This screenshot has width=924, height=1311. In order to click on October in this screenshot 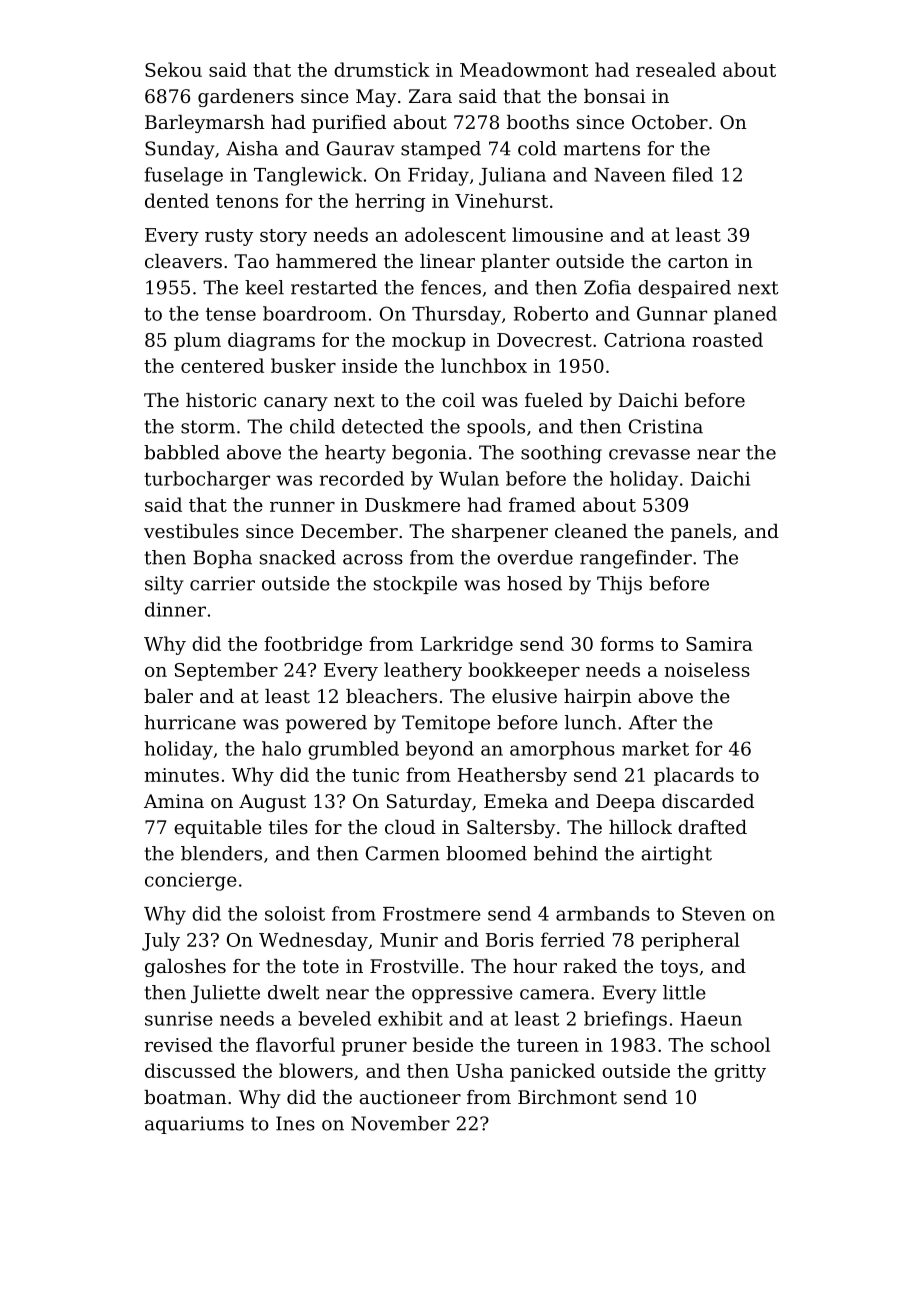, I will do `click(670, 122)`.
